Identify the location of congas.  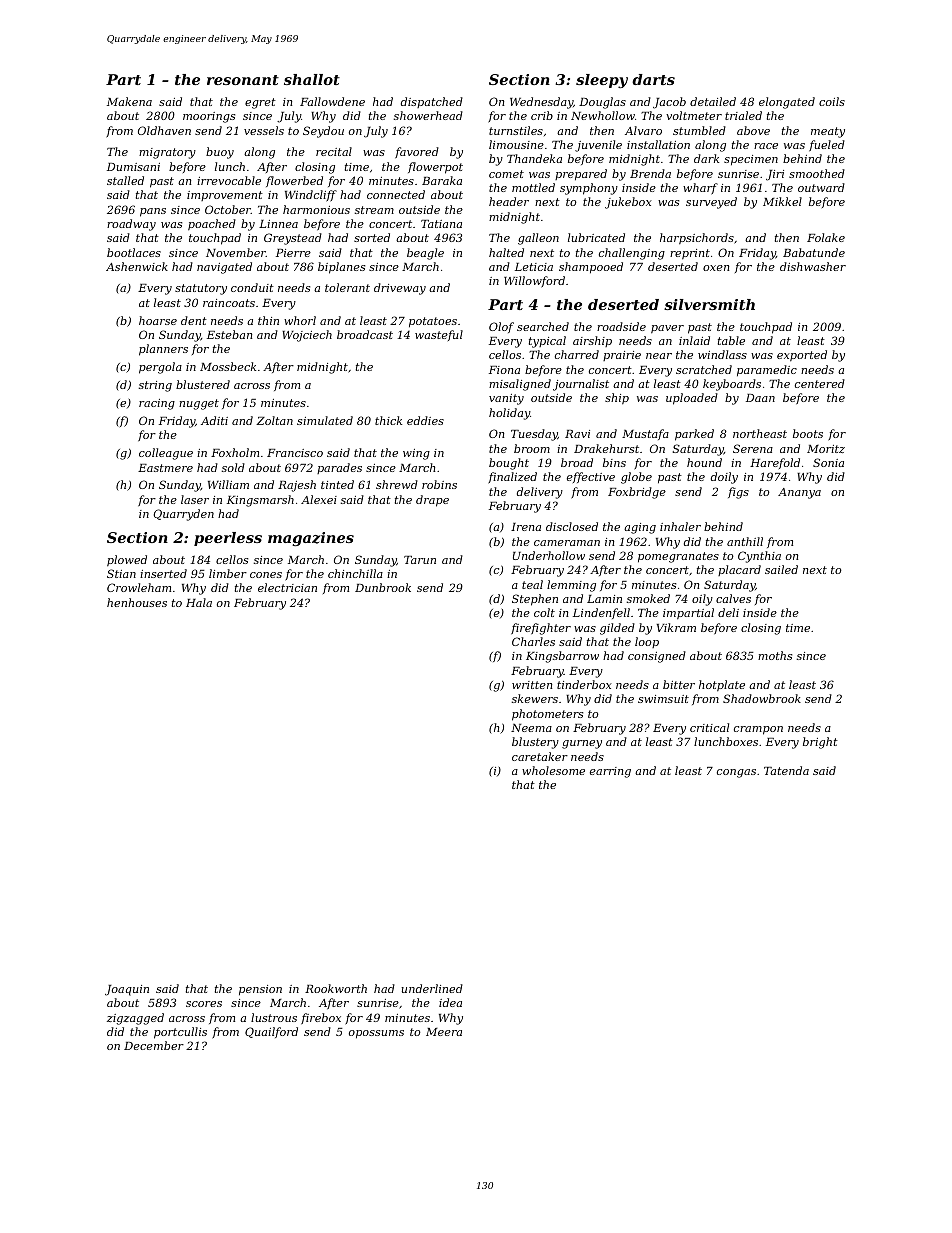
(736, 773).
